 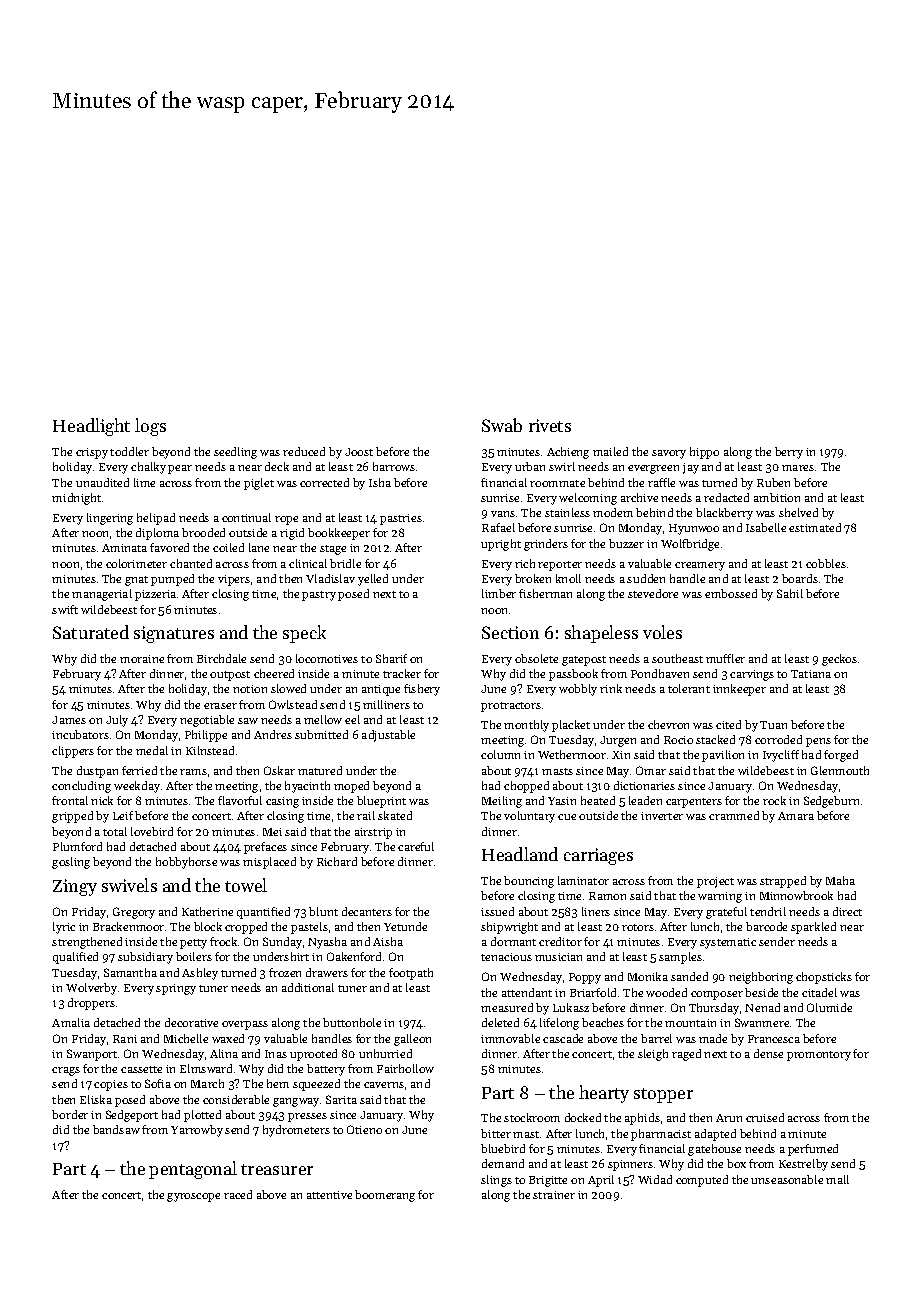 I want to click on citadel, so click(x=819, y=992).
